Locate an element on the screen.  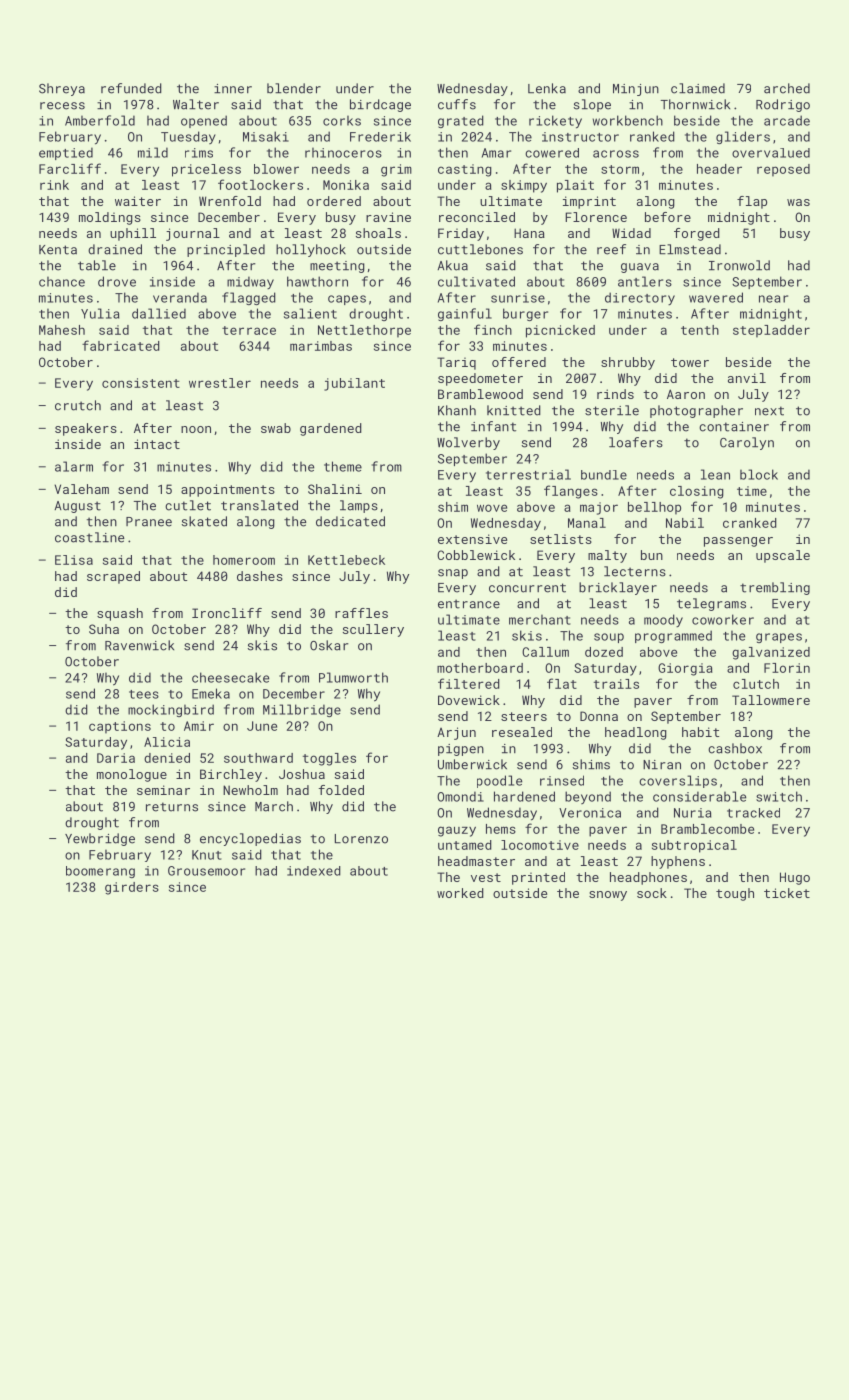
arched is located at coordinates (787, 88).
